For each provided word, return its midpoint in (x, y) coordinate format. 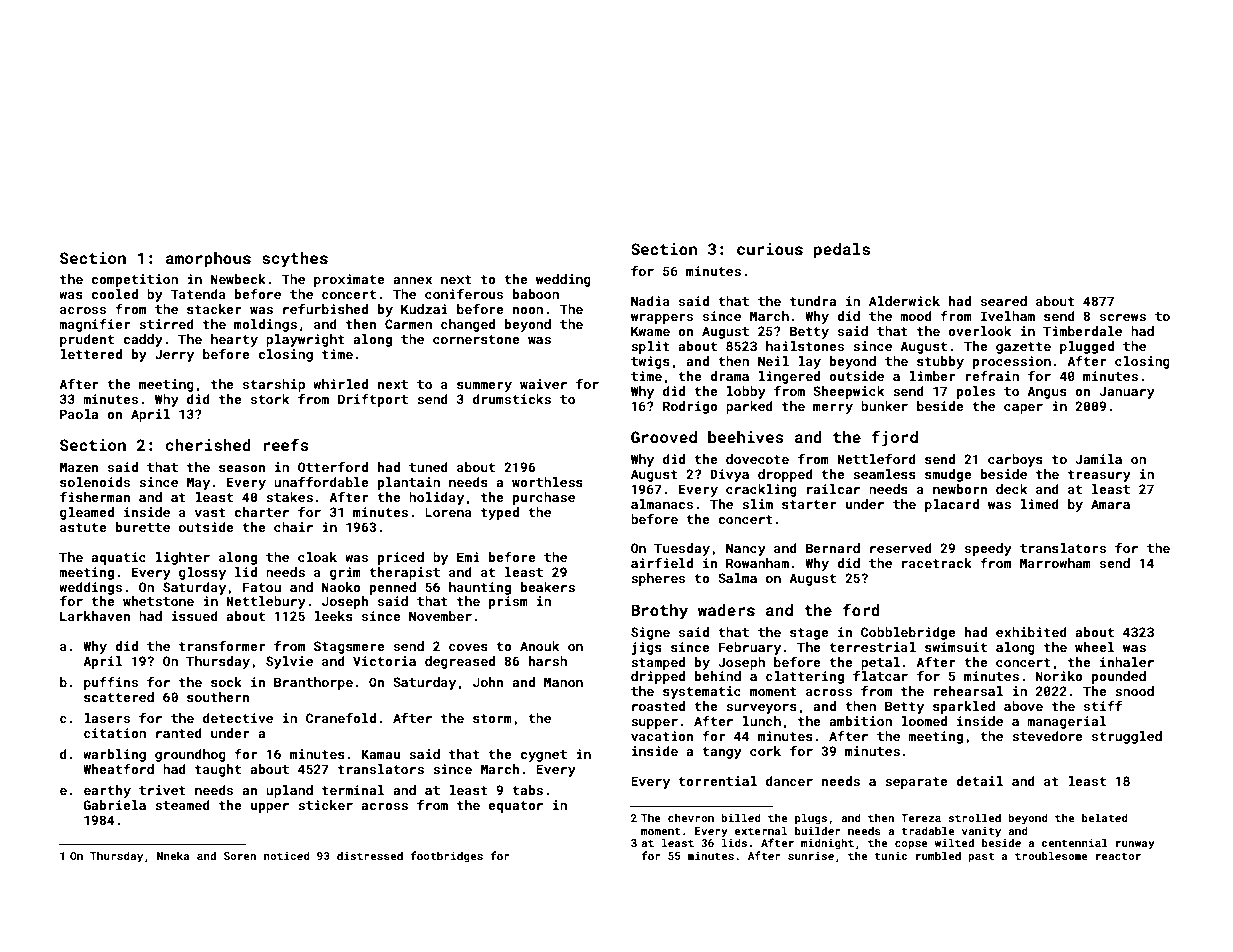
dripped (658, 677)
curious (770, 249)
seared (1004, 301)
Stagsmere (349, 647)
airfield (662, 563)
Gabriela (115, 805)
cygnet (543, 756)
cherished (208, 445)
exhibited (1031, 632)
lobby (746, 392)
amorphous (208, 260)
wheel (1095, 647)
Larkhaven (95, 616)
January (1127, 392)
